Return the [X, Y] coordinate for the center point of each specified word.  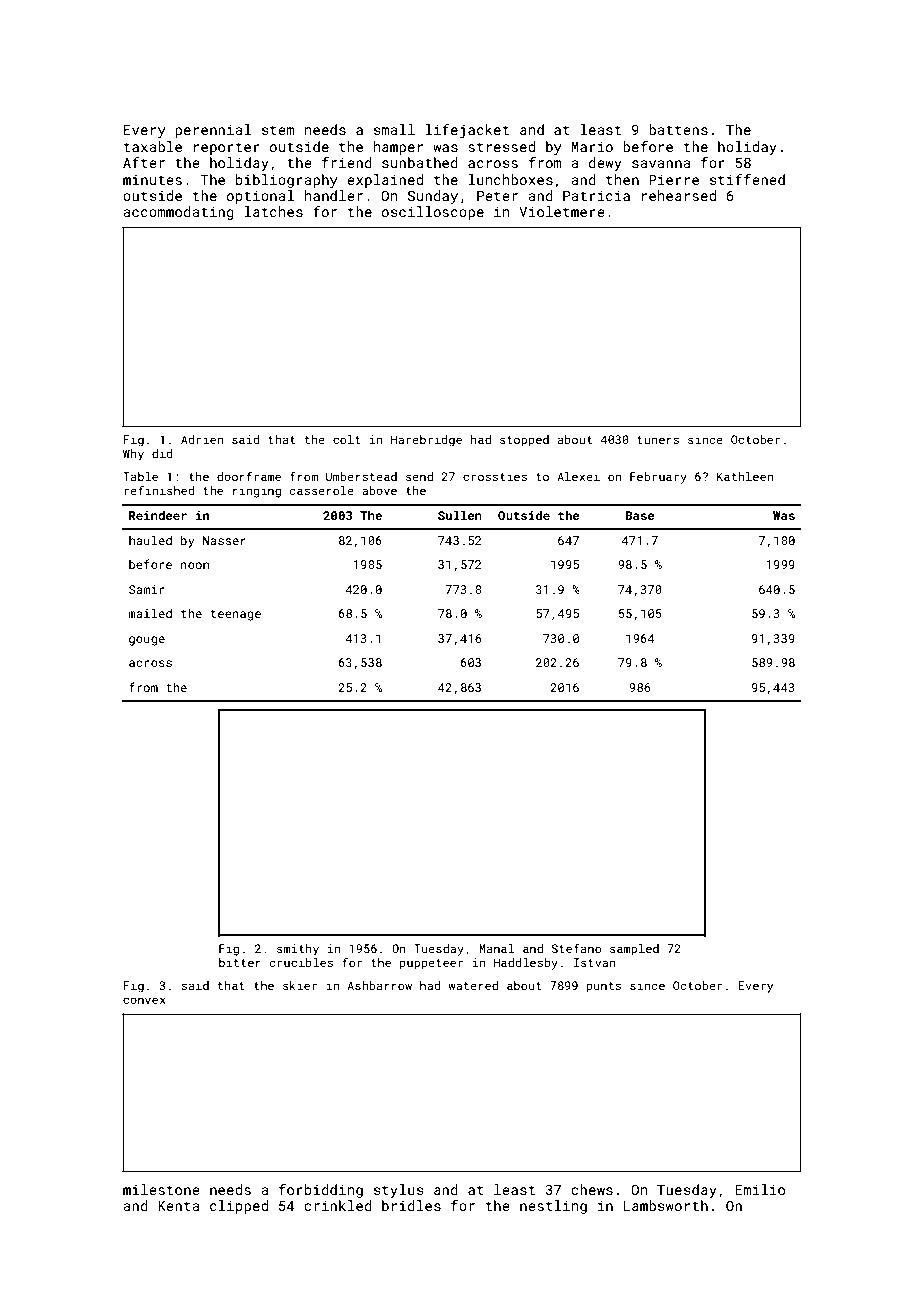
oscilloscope [433, 213]
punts [604, 987]
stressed [501, 146]
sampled [634, 950]
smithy [298, 950]
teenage [235, 615]
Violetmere [562, 211]
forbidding [321, 1191]
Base [639, 515]
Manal [497, 948]
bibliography [286, 181]
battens [678, 129]
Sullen [460, 515]
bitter [240, 962]
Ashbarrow [379, 985]
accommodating [178, 213]
